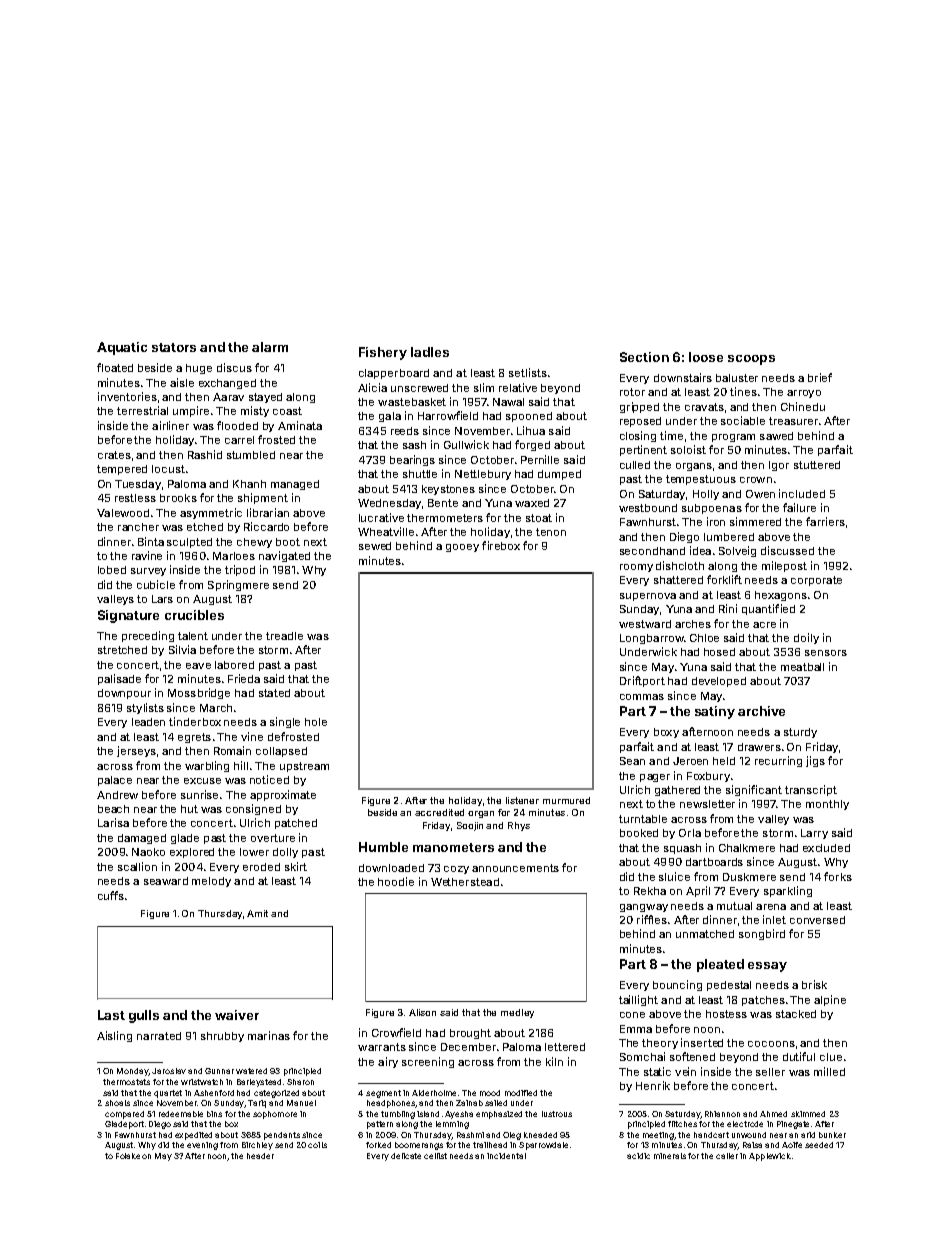 This page has width=952, height=1233. I want to click on cozy, so click(456, 870).
